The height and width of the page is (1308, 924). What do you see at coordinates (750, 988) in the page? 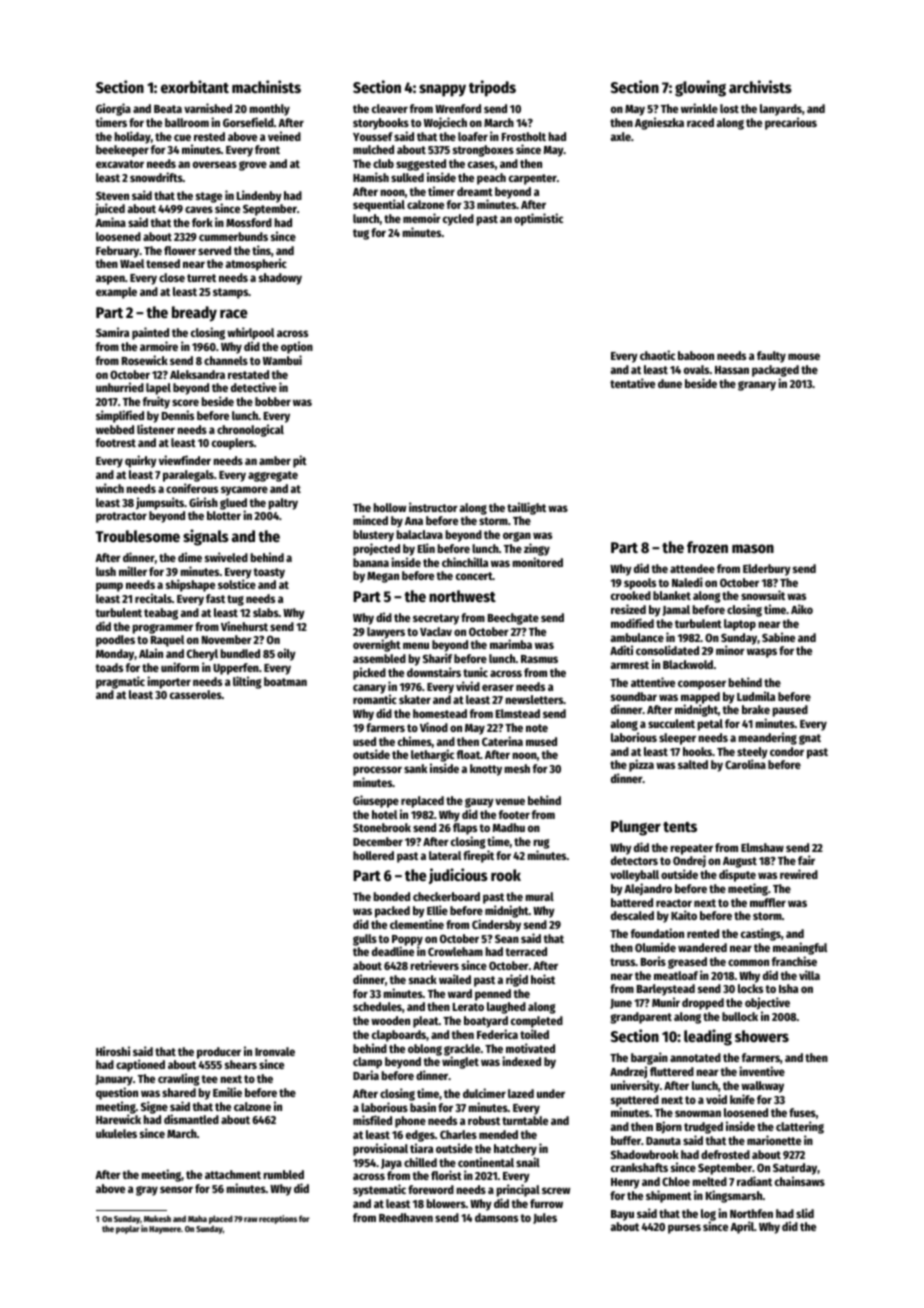
I see `locks` at bounding box center [750, 988].
